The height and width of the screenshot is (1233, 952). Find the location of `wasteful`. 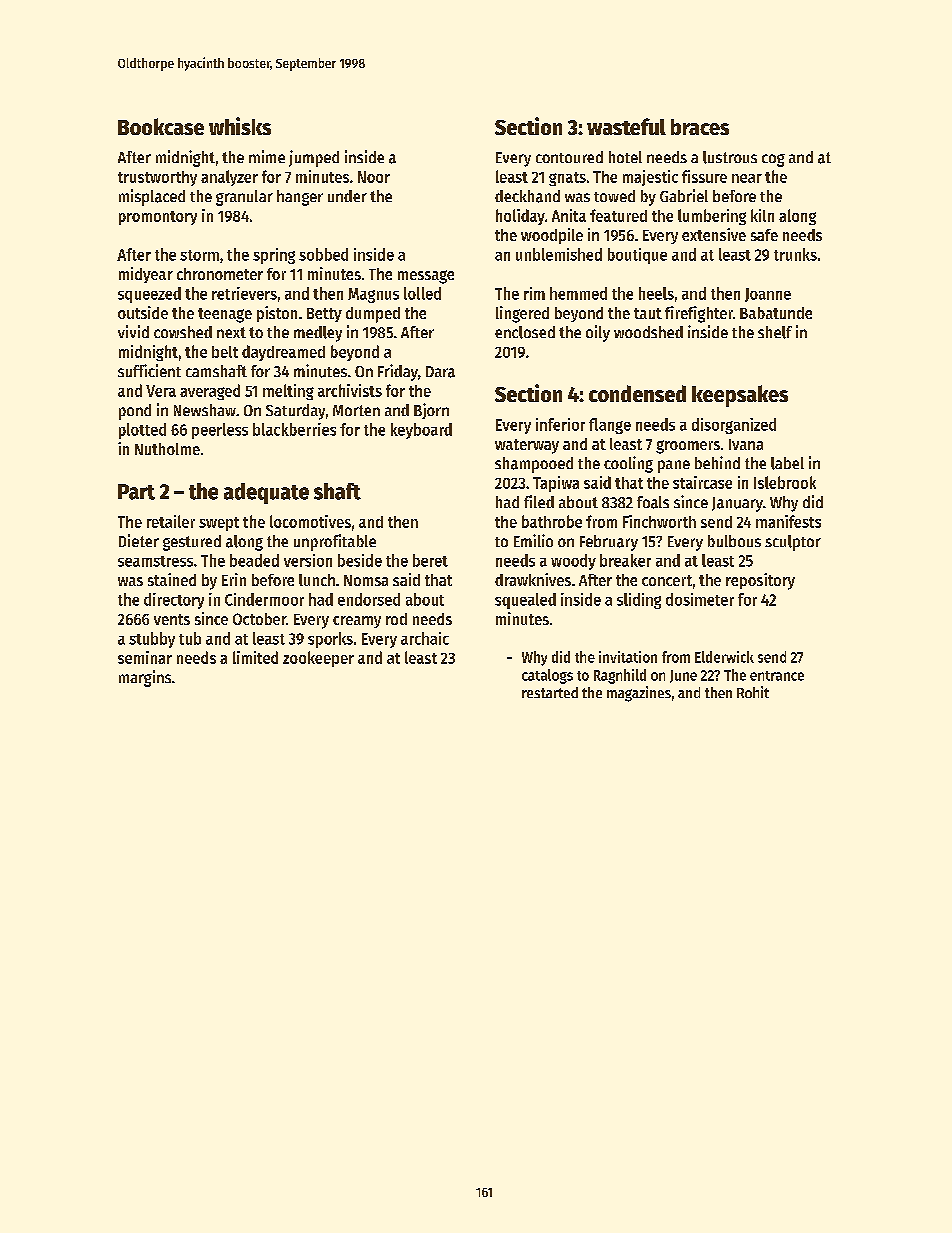

wasteful is located at coordinates (626, 126).
